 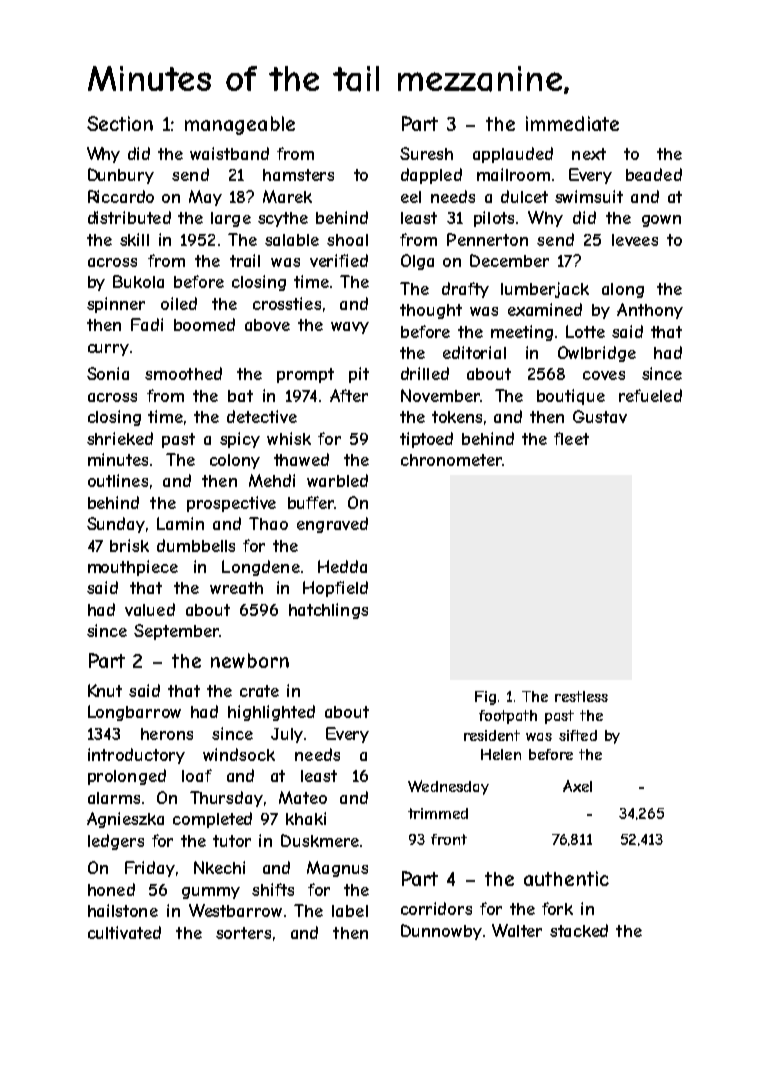 What do you see at coordinates (449, 839) in the document?
I see `front` at bounding box center [449, 839].
